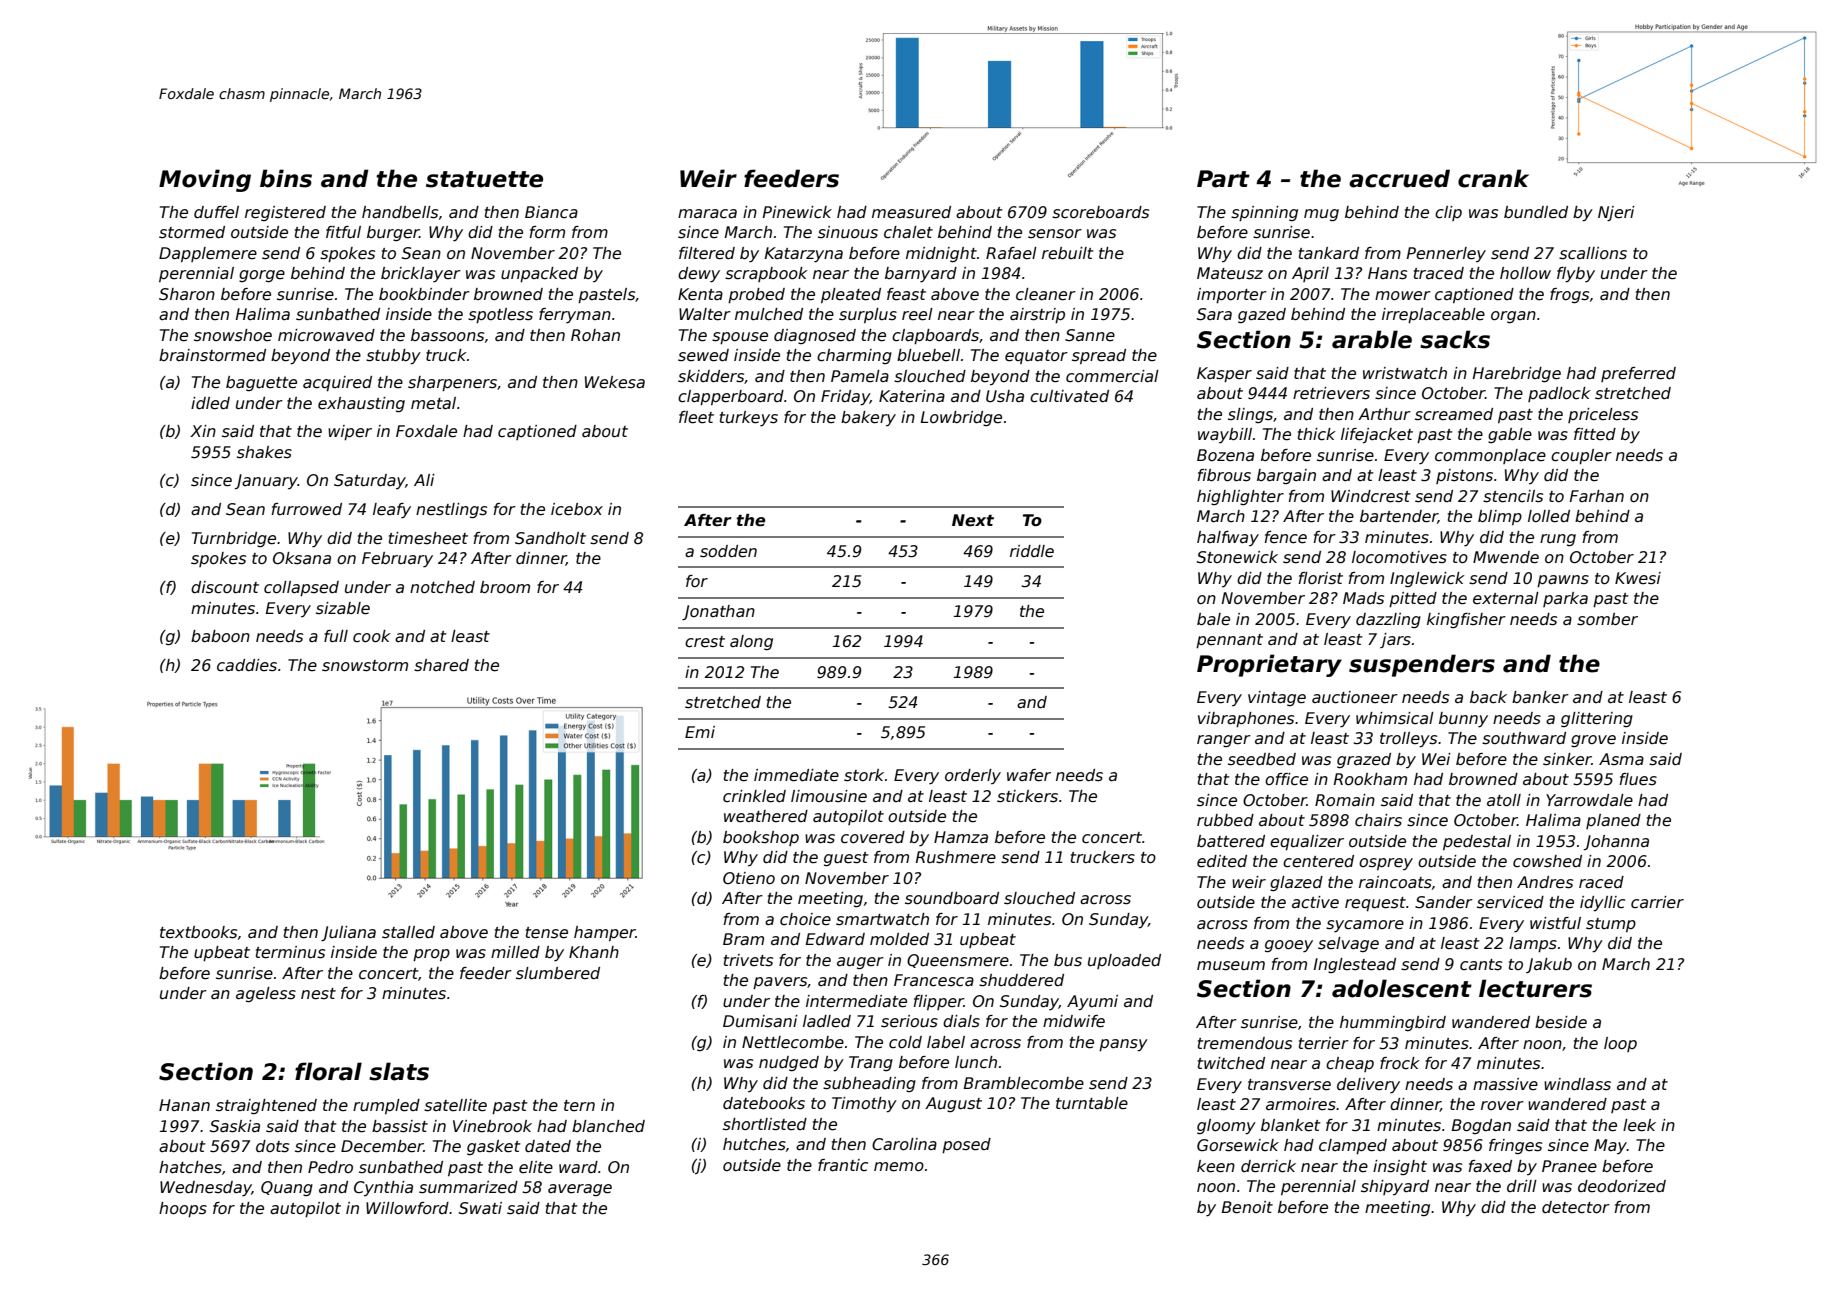 The height and width of the screenshot is (1305, 1845). Describe the element at coordinates (1639, 1125) in the screenshot. I see `leek` at that location.
